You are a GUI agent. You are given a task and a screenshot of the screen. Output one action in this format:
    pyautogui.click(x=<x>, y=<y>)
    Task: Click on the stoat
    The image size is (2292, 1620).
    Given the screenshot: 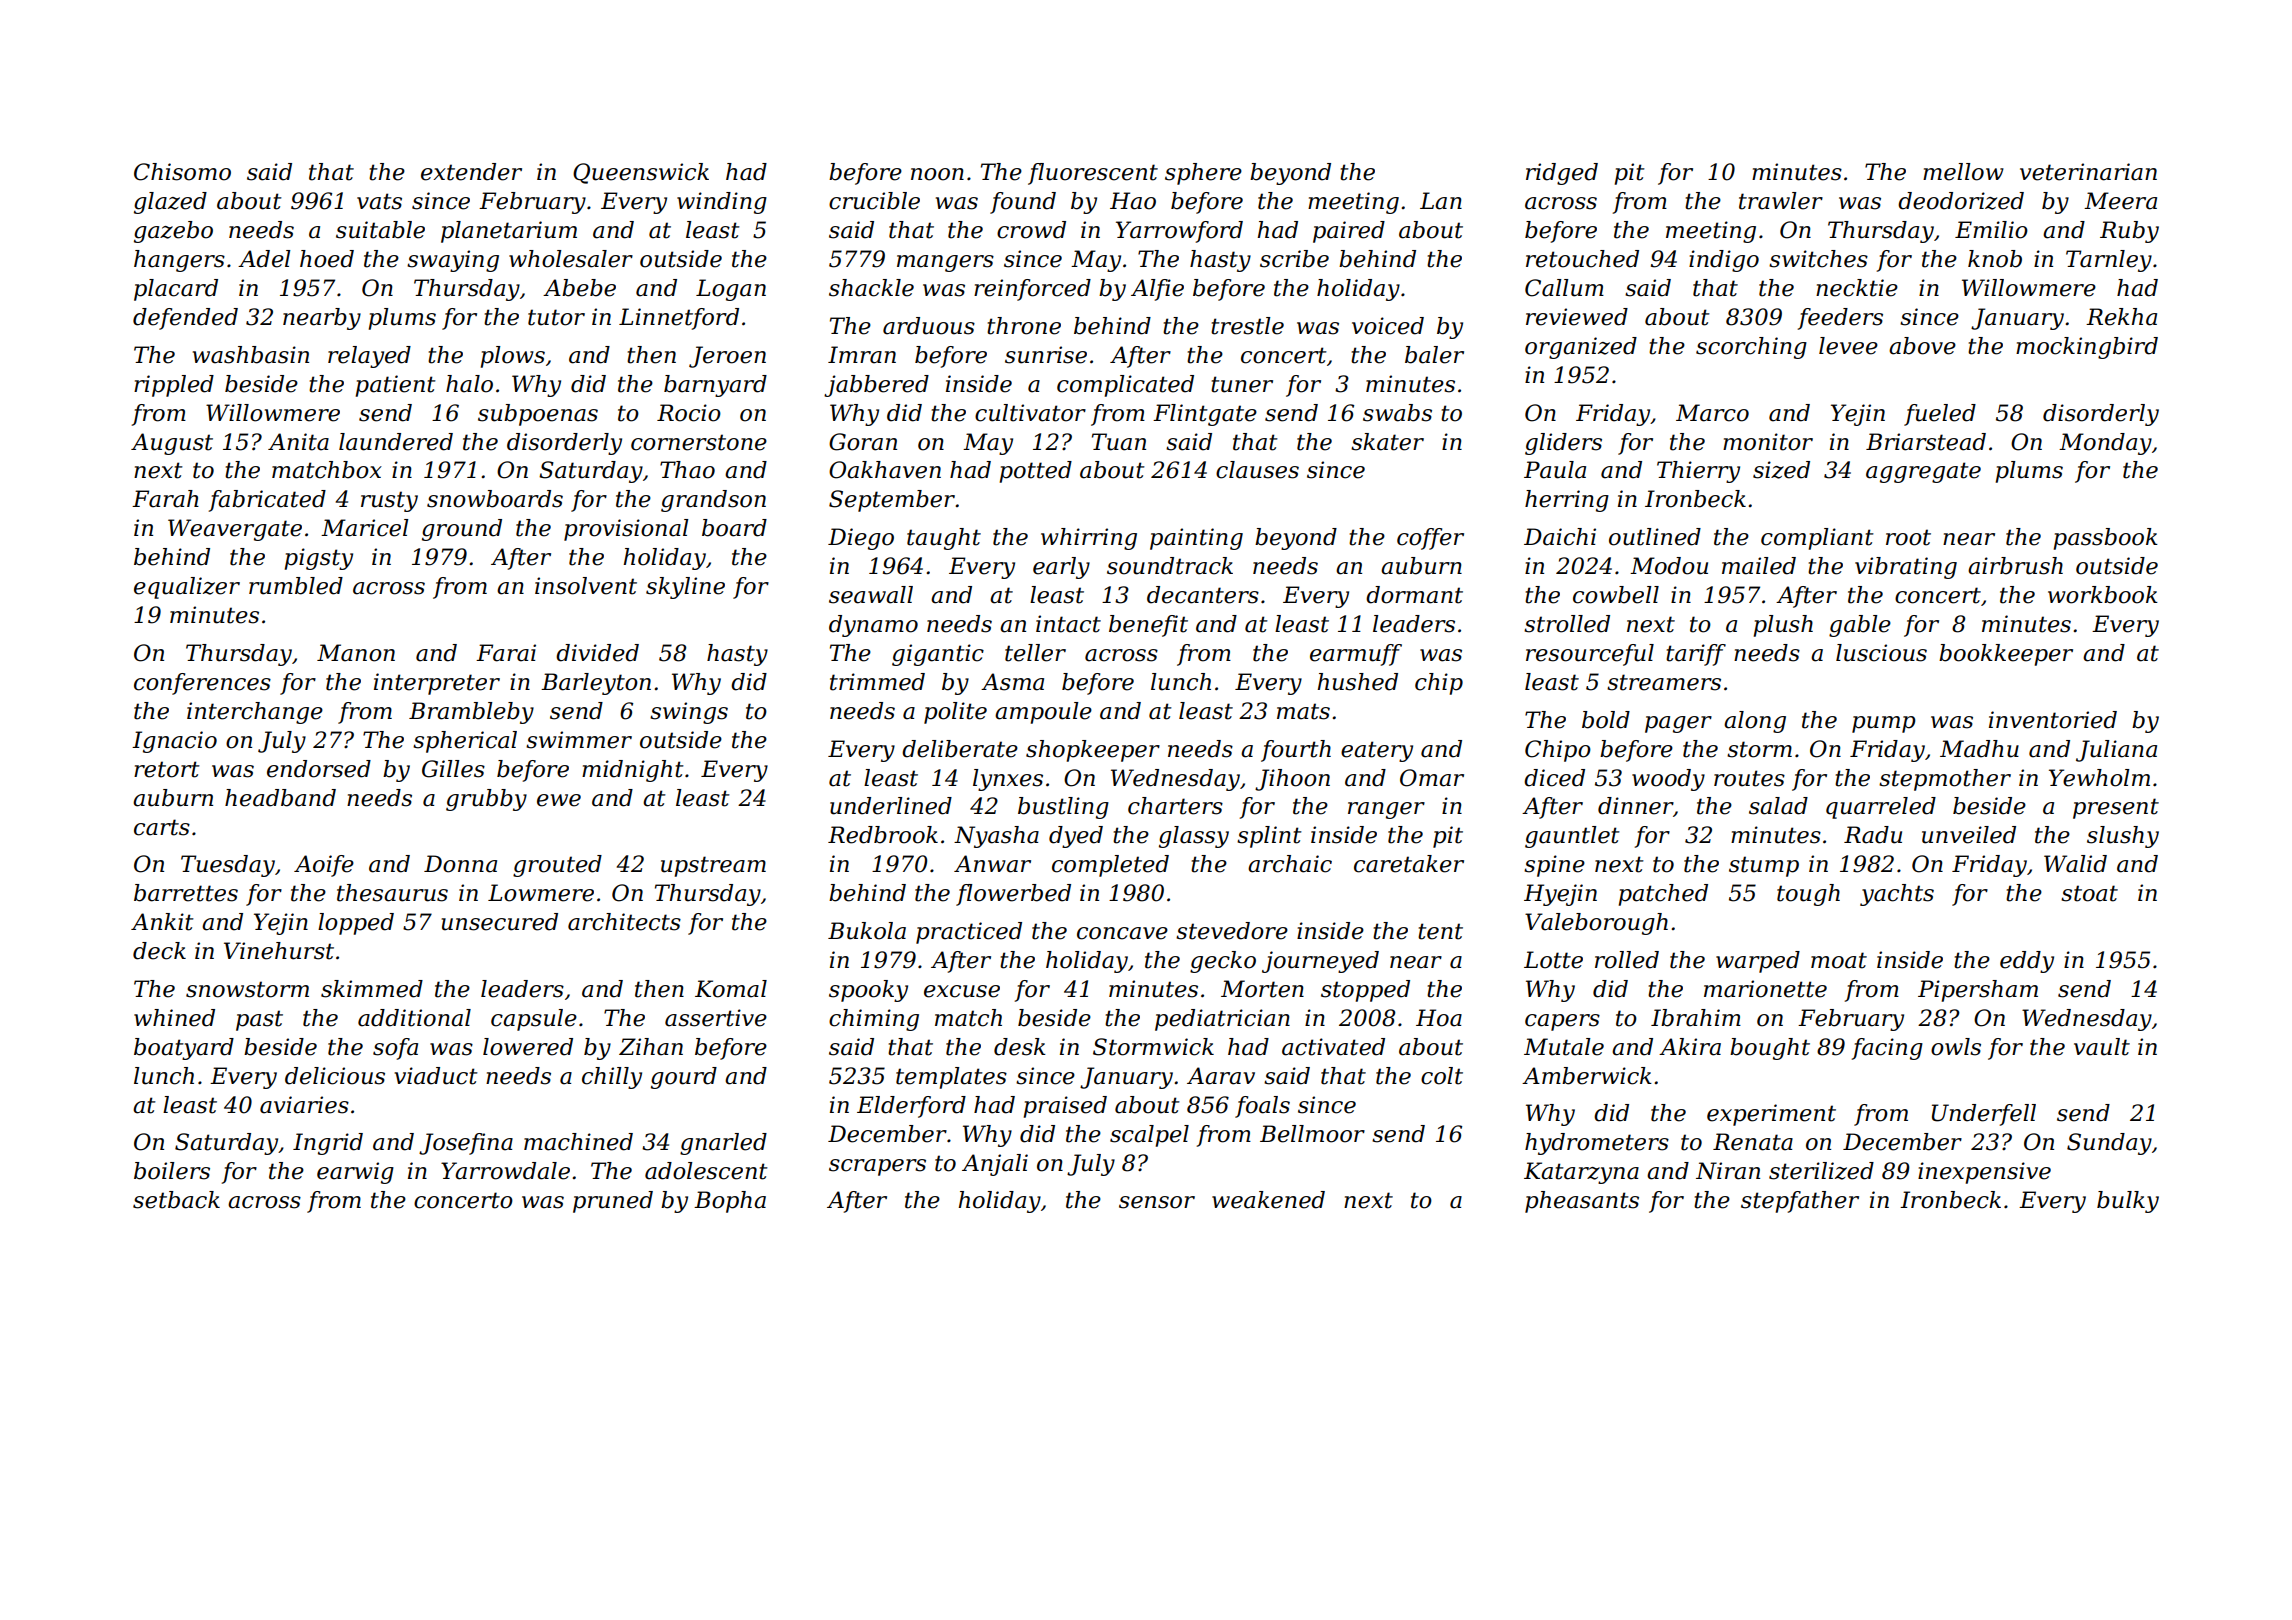 What is the action you would take?
    pyautogui.click(x=2089, y=893)
